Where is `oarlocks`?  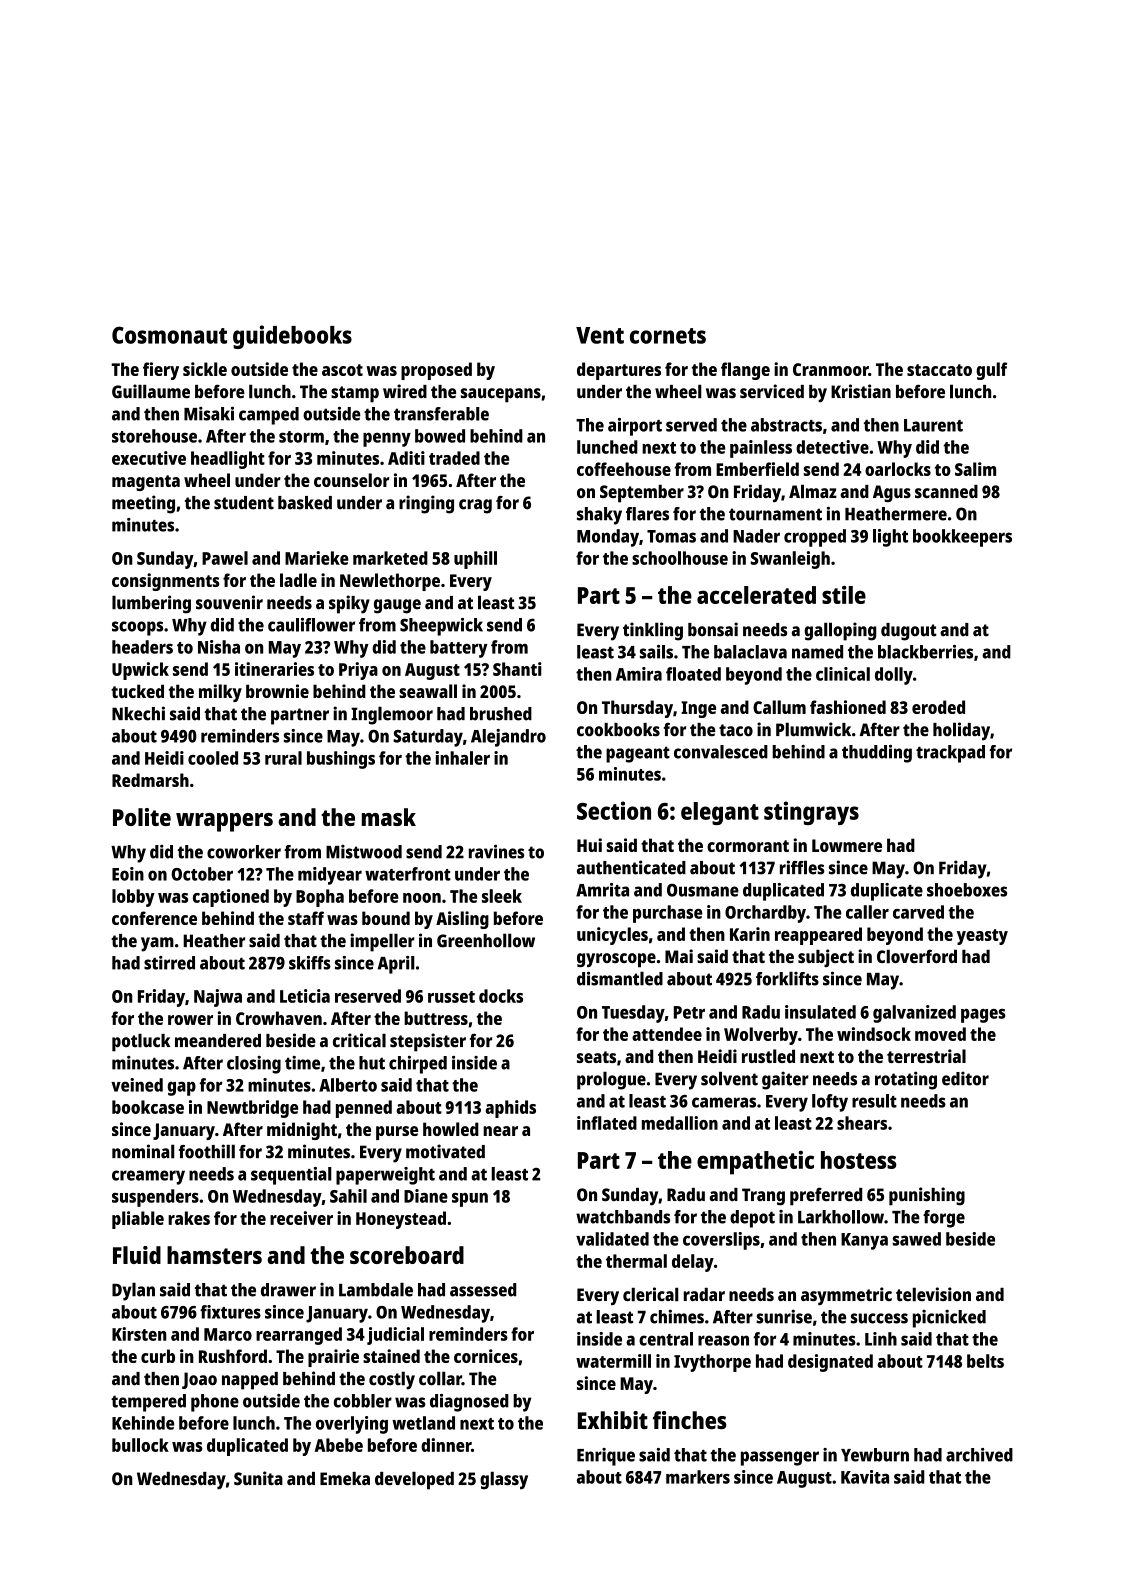
oarlocks is located at coordinates (898, 469).
